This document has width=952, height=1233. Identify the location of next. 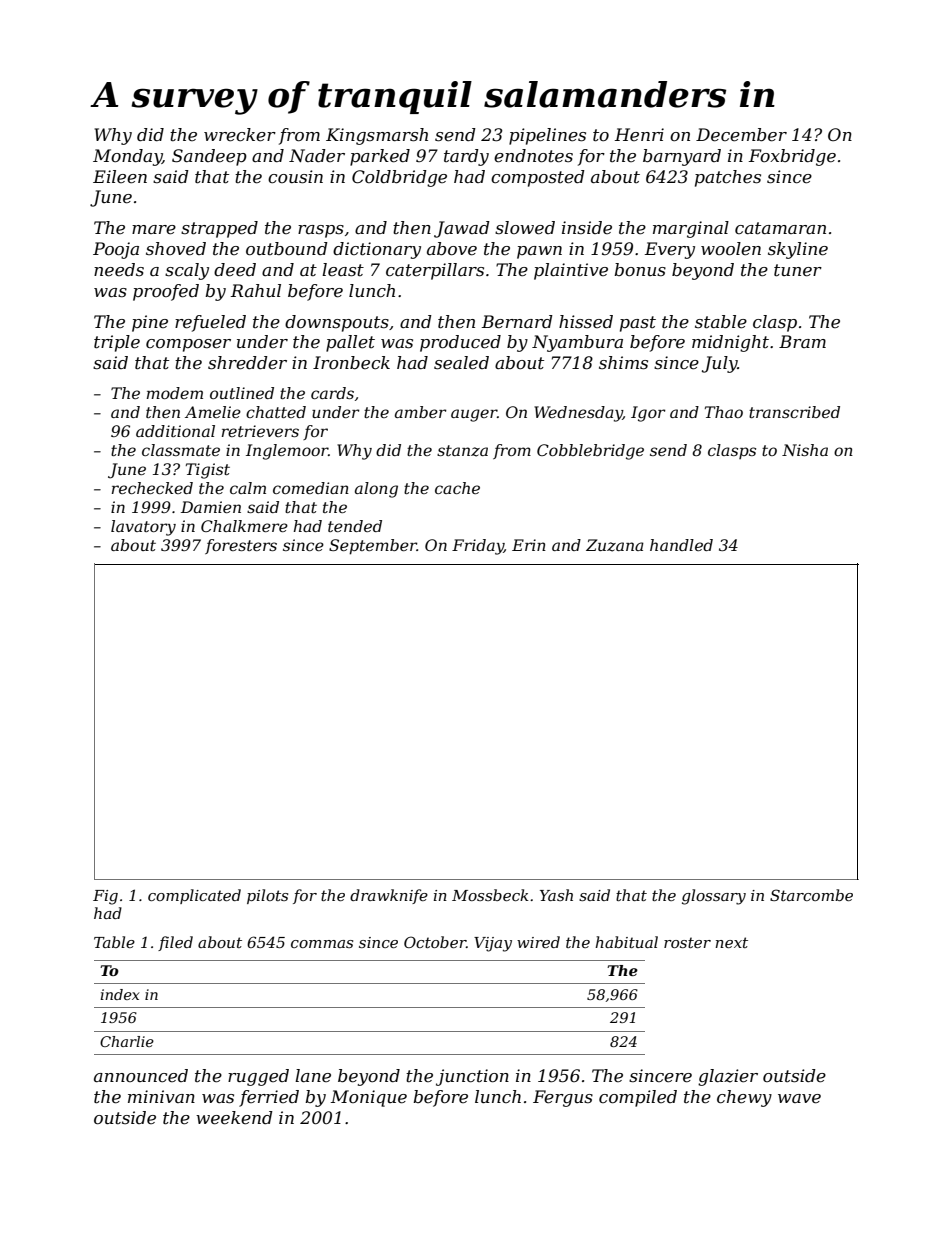
(731, 942).
